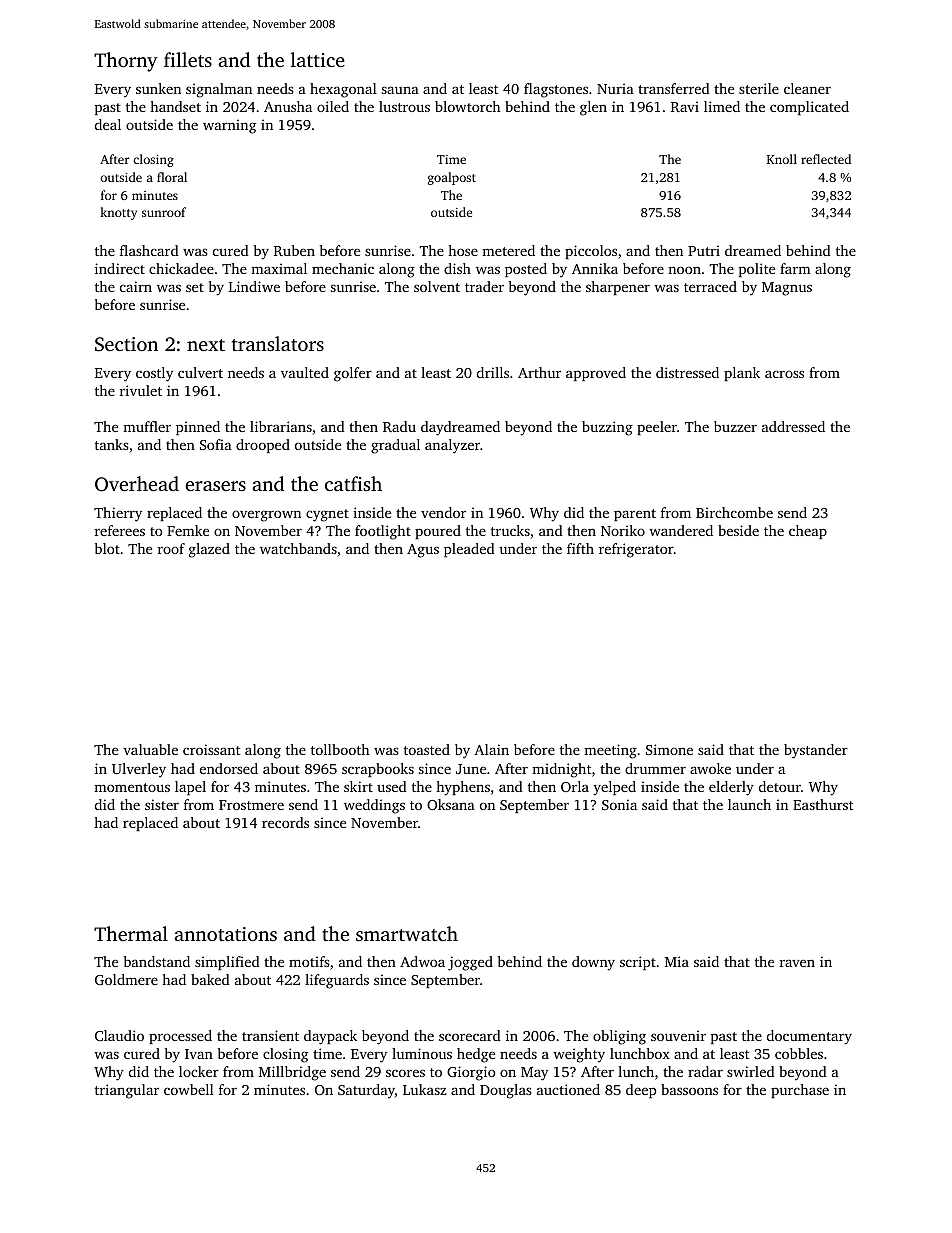 This page has width=952, height=1233. I want to click on purchase, so click(800, 1091).
